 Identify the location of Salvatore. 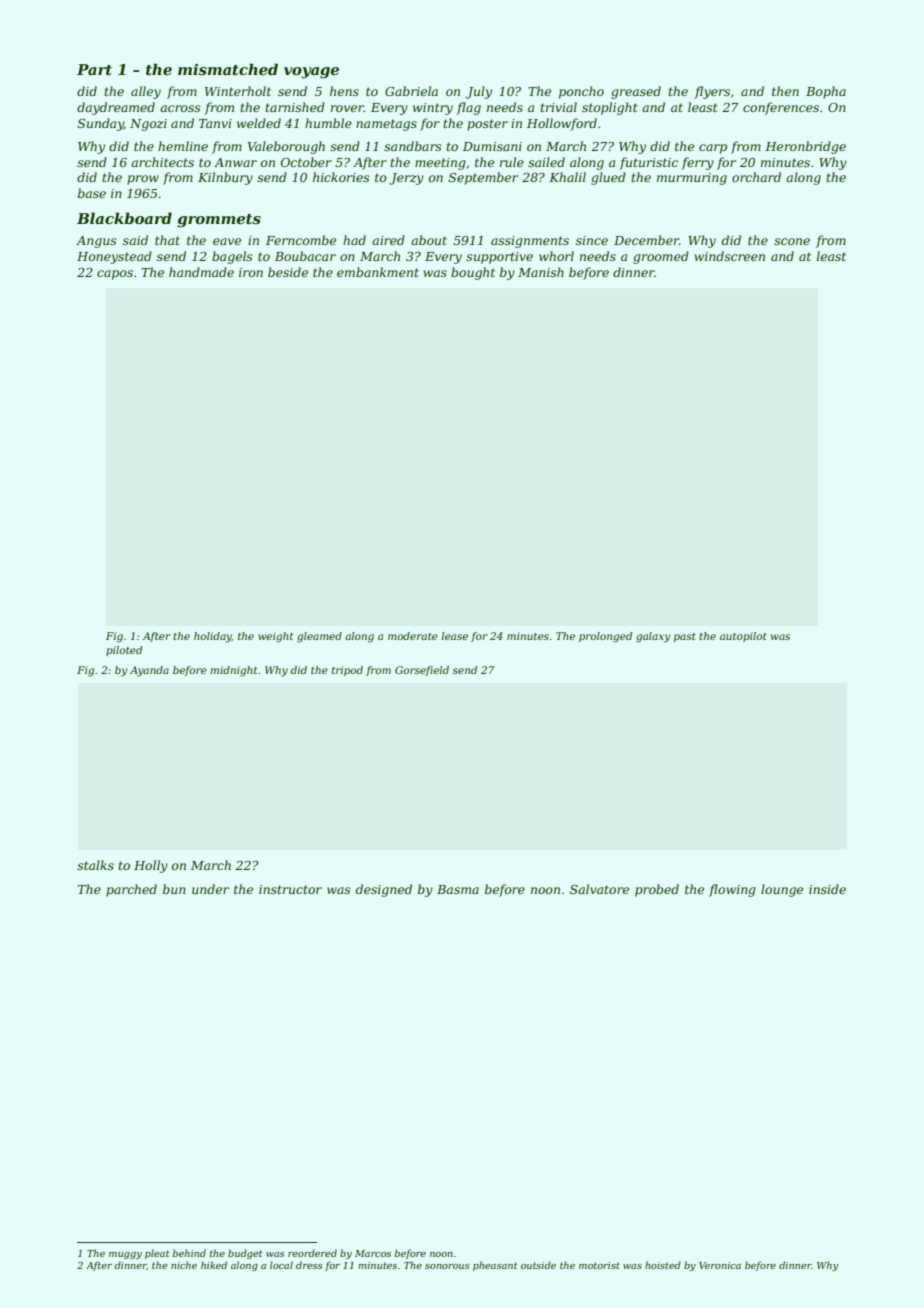
(599, 889).
